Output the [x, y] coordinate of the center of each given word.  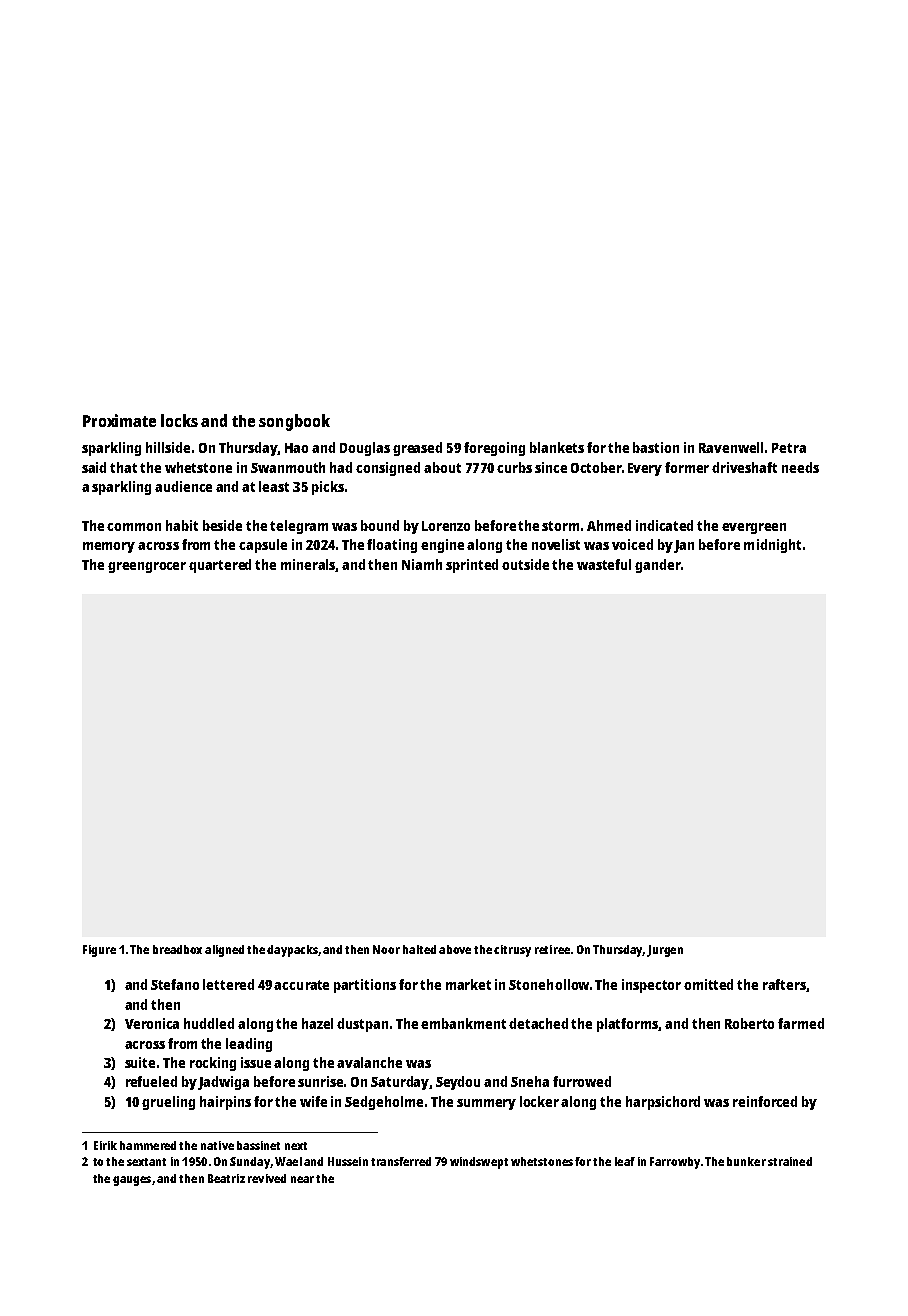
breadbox [177, 949]
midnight [772, 546]
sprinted [472, 566]
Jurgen [665, 951]
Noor [386, 949]
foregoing [494, 449]
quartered [220, 566]
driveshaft [744, 467]
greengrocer [147, 567]
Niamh [422, 564]
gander [658, 566]
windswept [479, 1163]
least [274, 486]
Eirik [105, 1145]
